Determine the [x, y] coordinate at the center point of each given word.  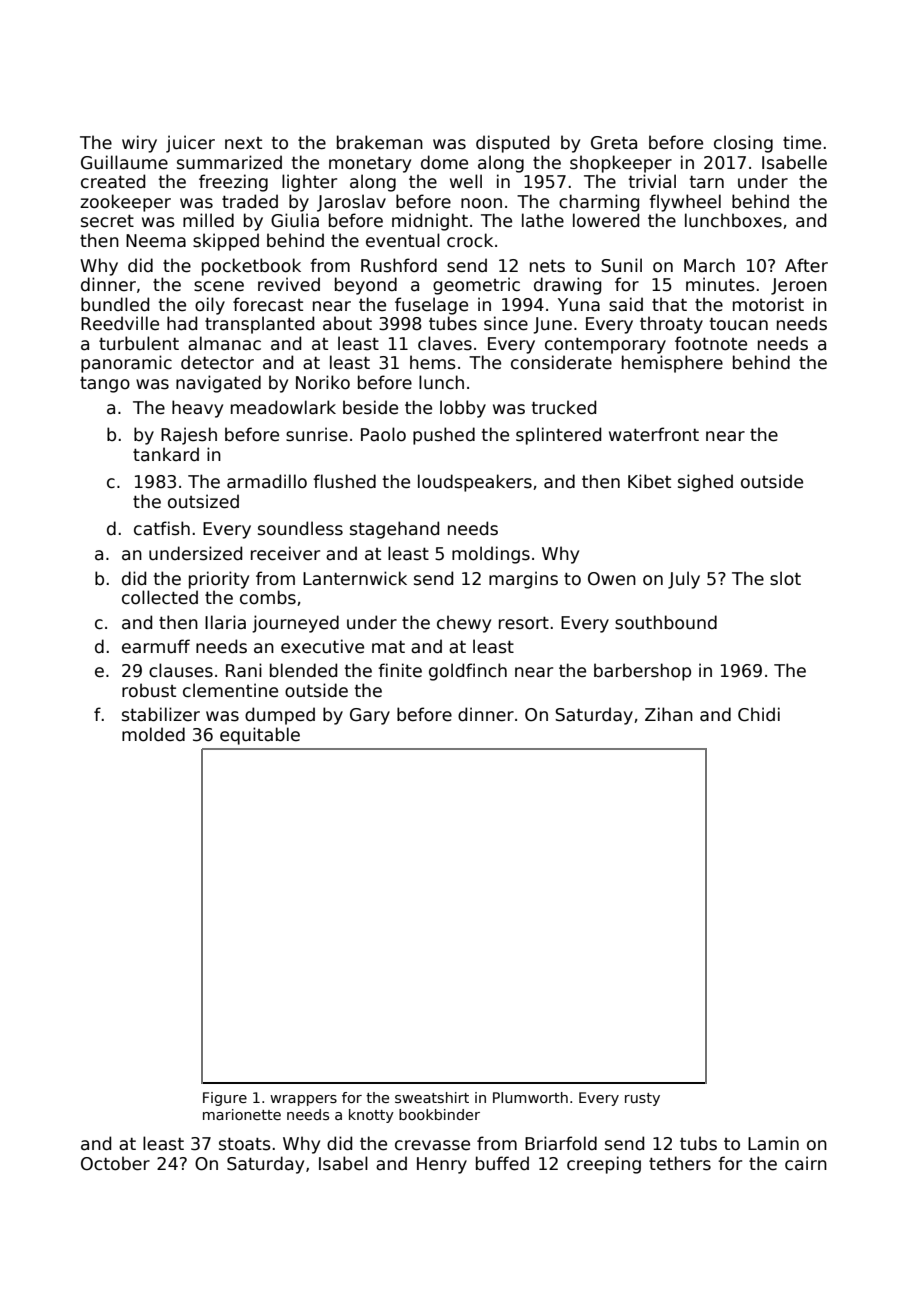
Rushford [399, 265]
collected [160, 597]
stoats [245, 1144]
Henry [442, 1165]
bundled [115, 304]
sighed [705, 483]
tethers [680, 1163]
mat [388, 647]
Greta [614, 143]
